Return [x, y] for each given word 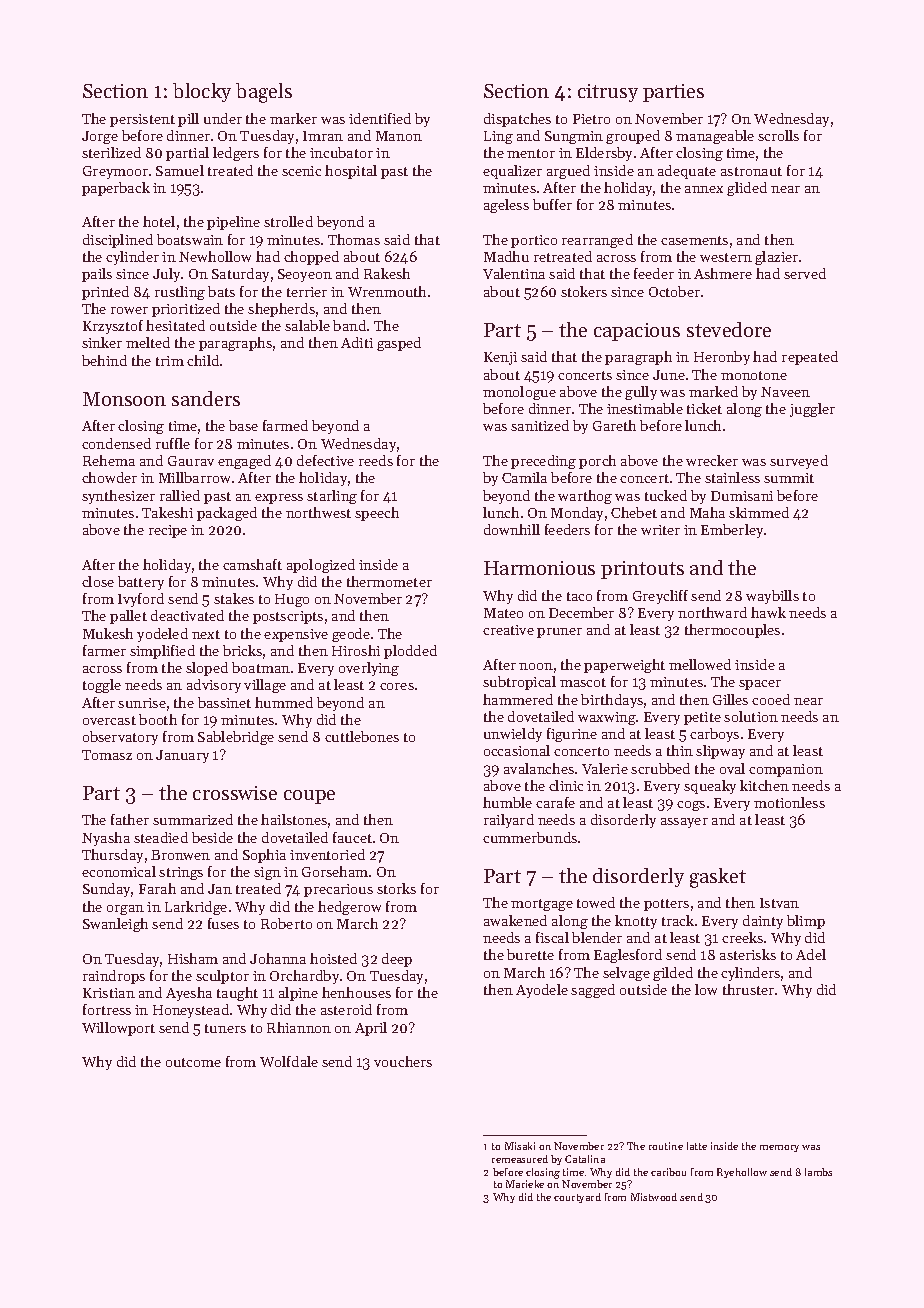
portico [534, 241]
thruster [748, 989]
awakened [515, 920]
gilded [673, 974]
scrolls [778, 135]
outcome [193, 1062]
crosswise [235, 793]
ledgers [236, 154]
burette [530, 954]
